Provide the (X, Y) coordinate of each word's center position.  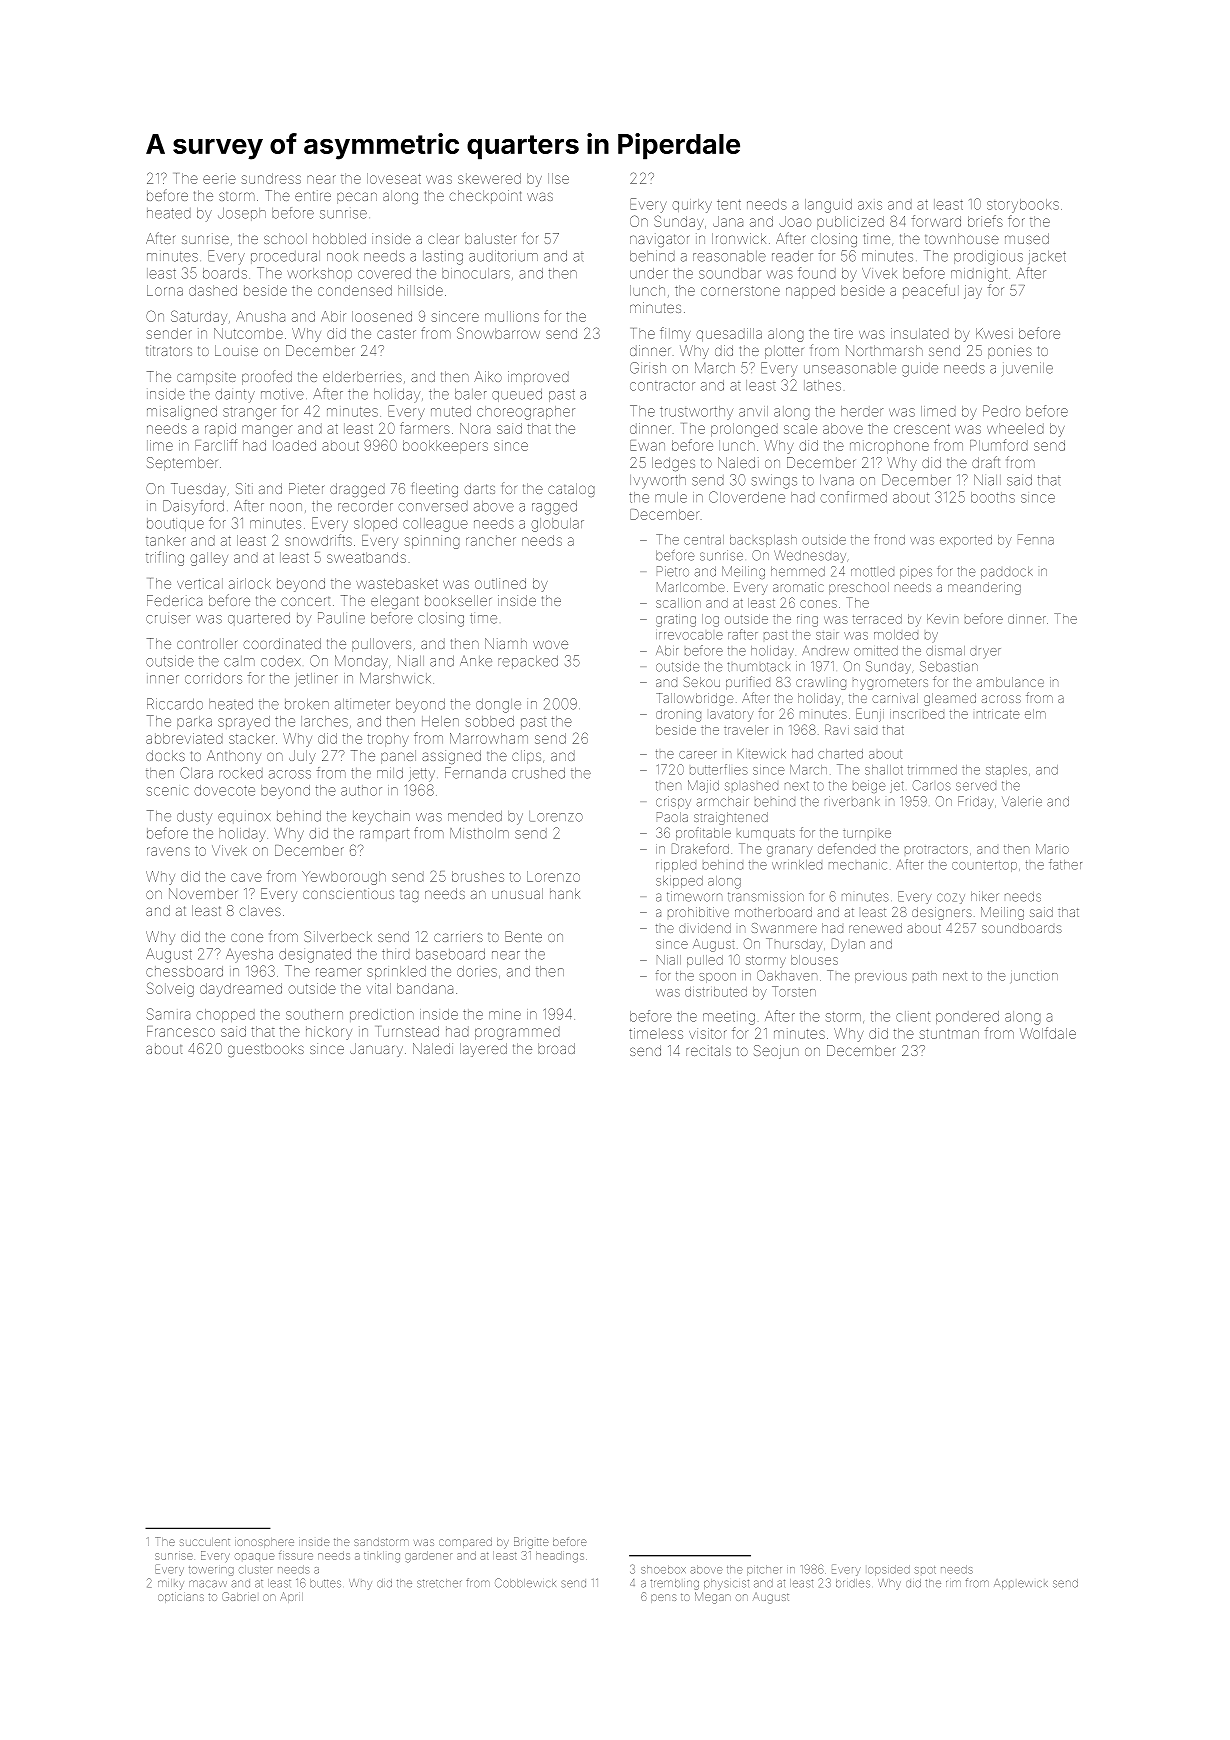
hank (565, 893)
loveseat (394, 178)
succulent (205, 1542)
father (1065, 864)
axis (870, 205)
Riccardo (175, 704)
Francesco (181, 1031)
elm (1035, 714)
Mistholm (479, 833)
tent (729, 205)
